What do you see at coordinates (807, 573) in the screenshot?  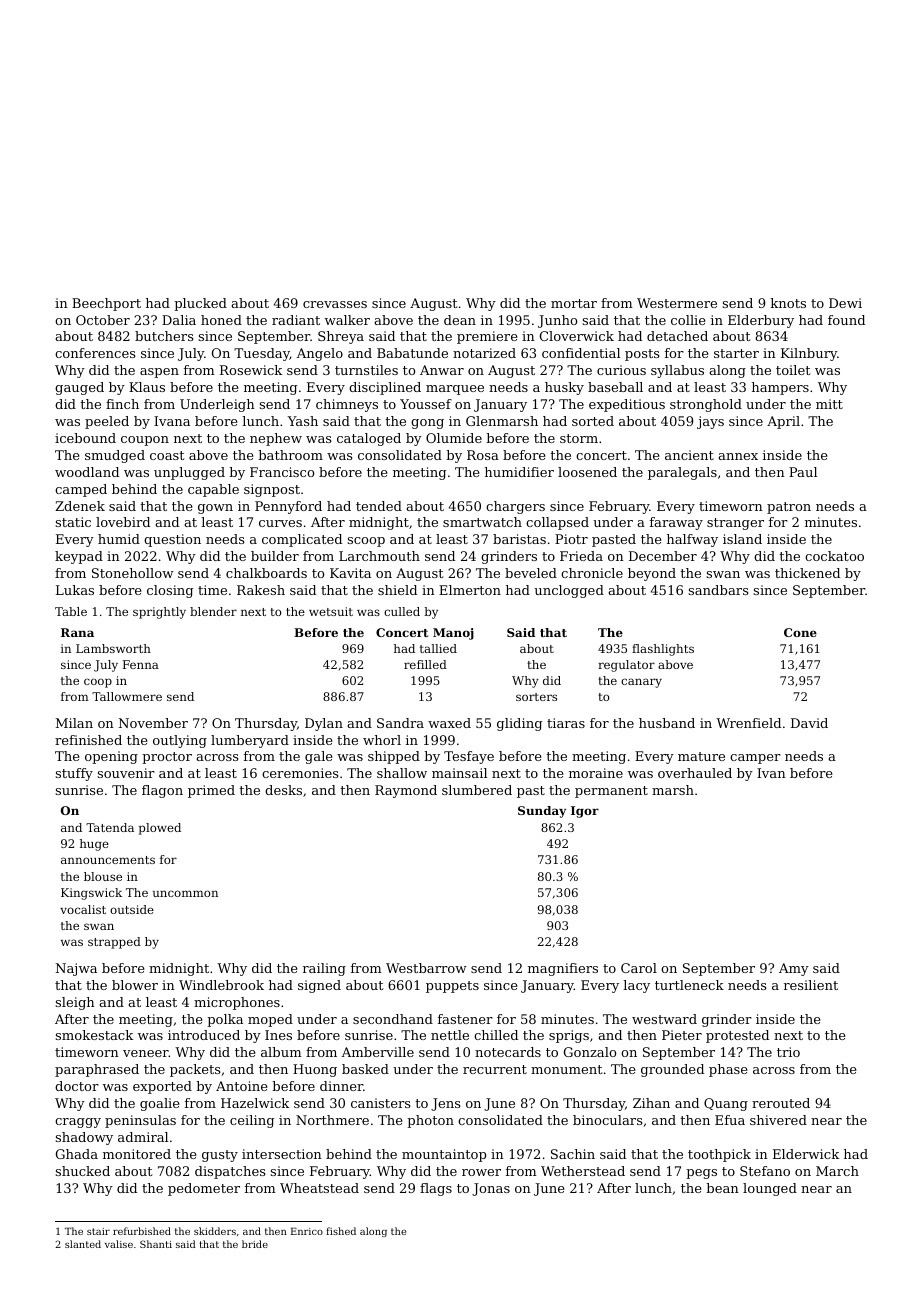 I see `thickened` at bounding box center [807, 573].
